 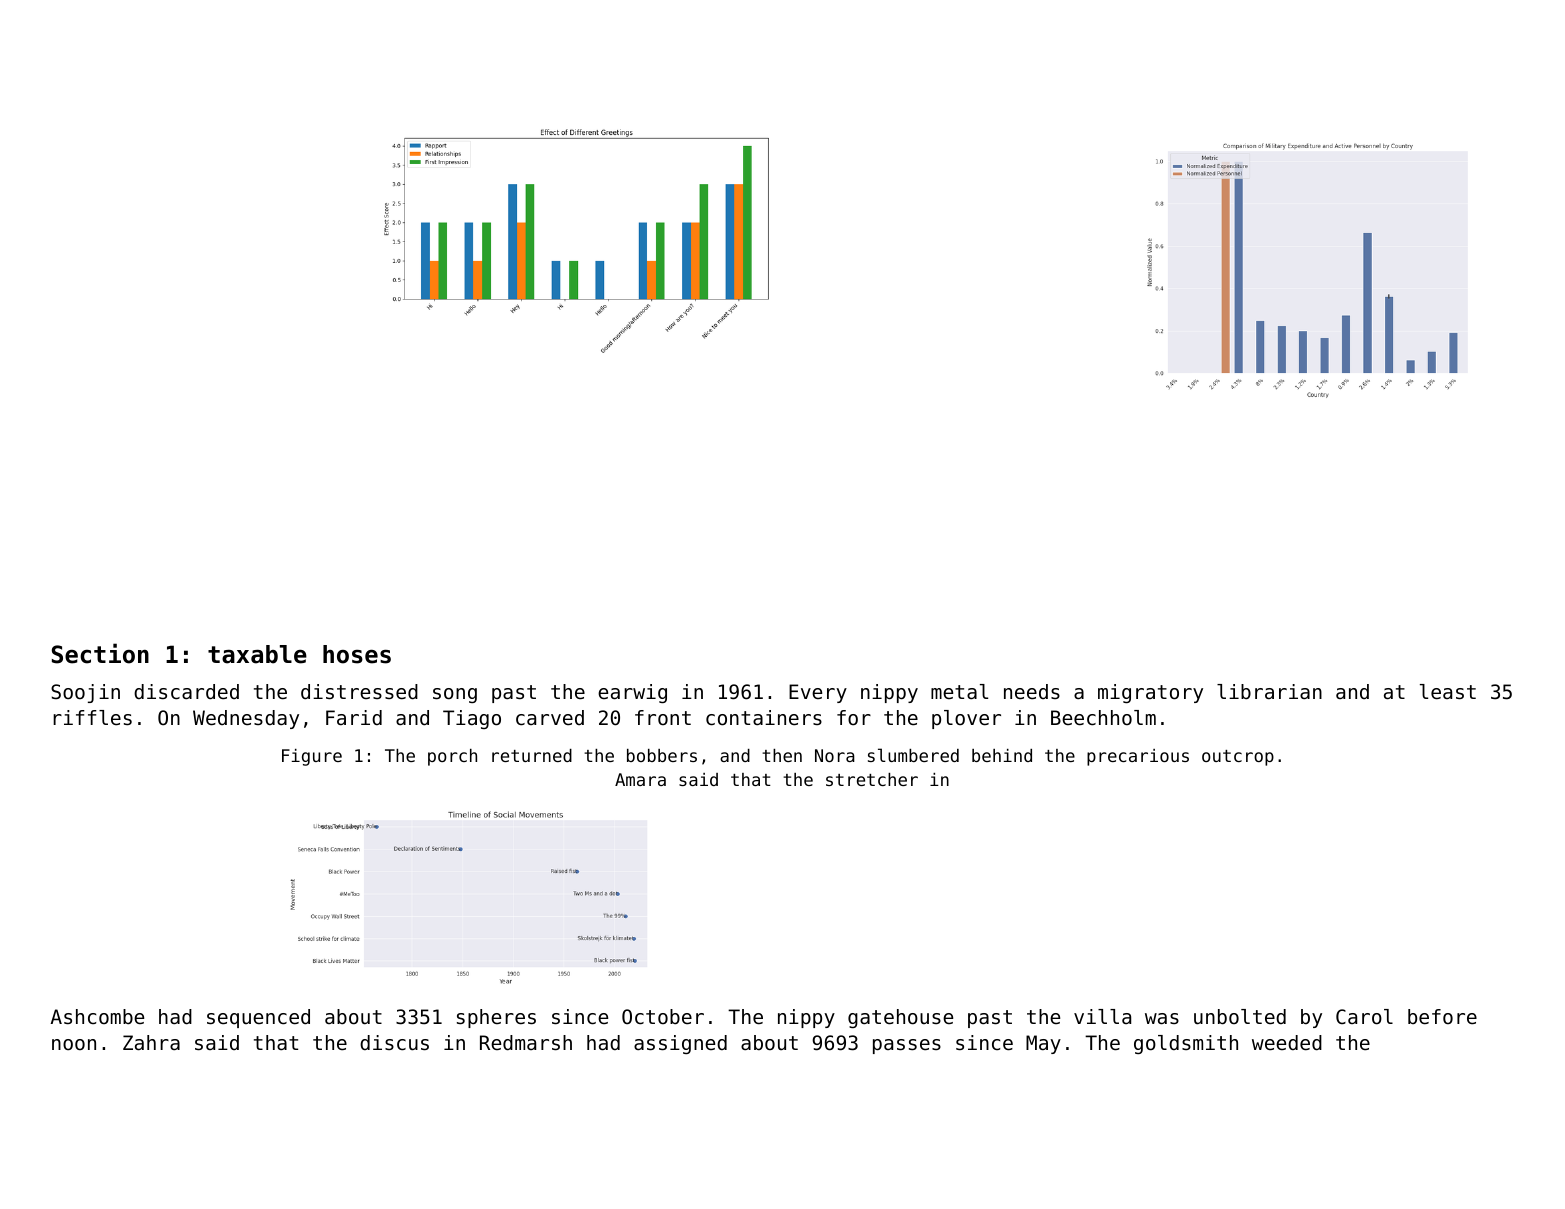 I want to click on Zahra, so click(x=151, y=1043).
